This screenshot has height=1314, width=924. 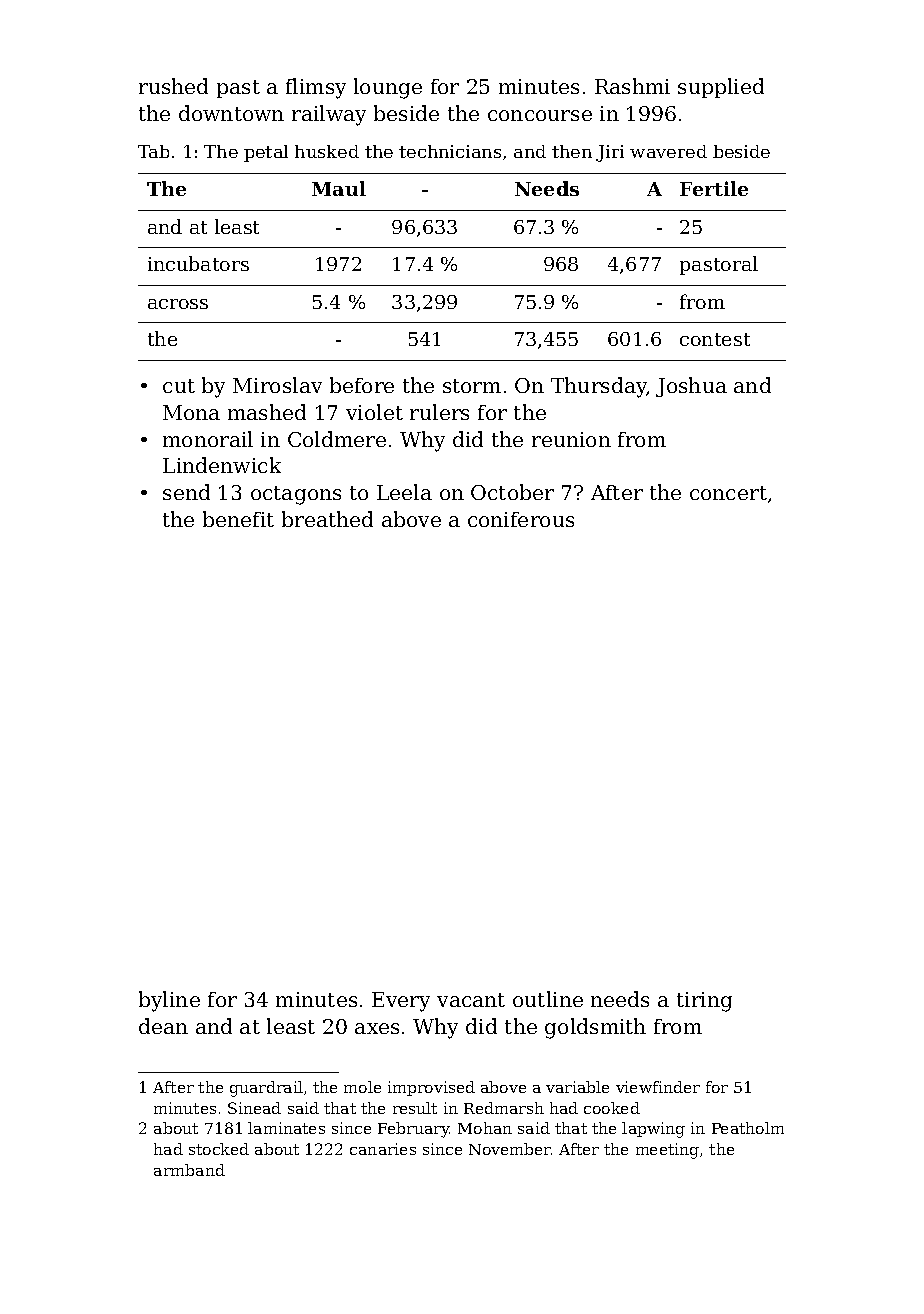 I want to click on benefit, so click(x=238, y=519).
